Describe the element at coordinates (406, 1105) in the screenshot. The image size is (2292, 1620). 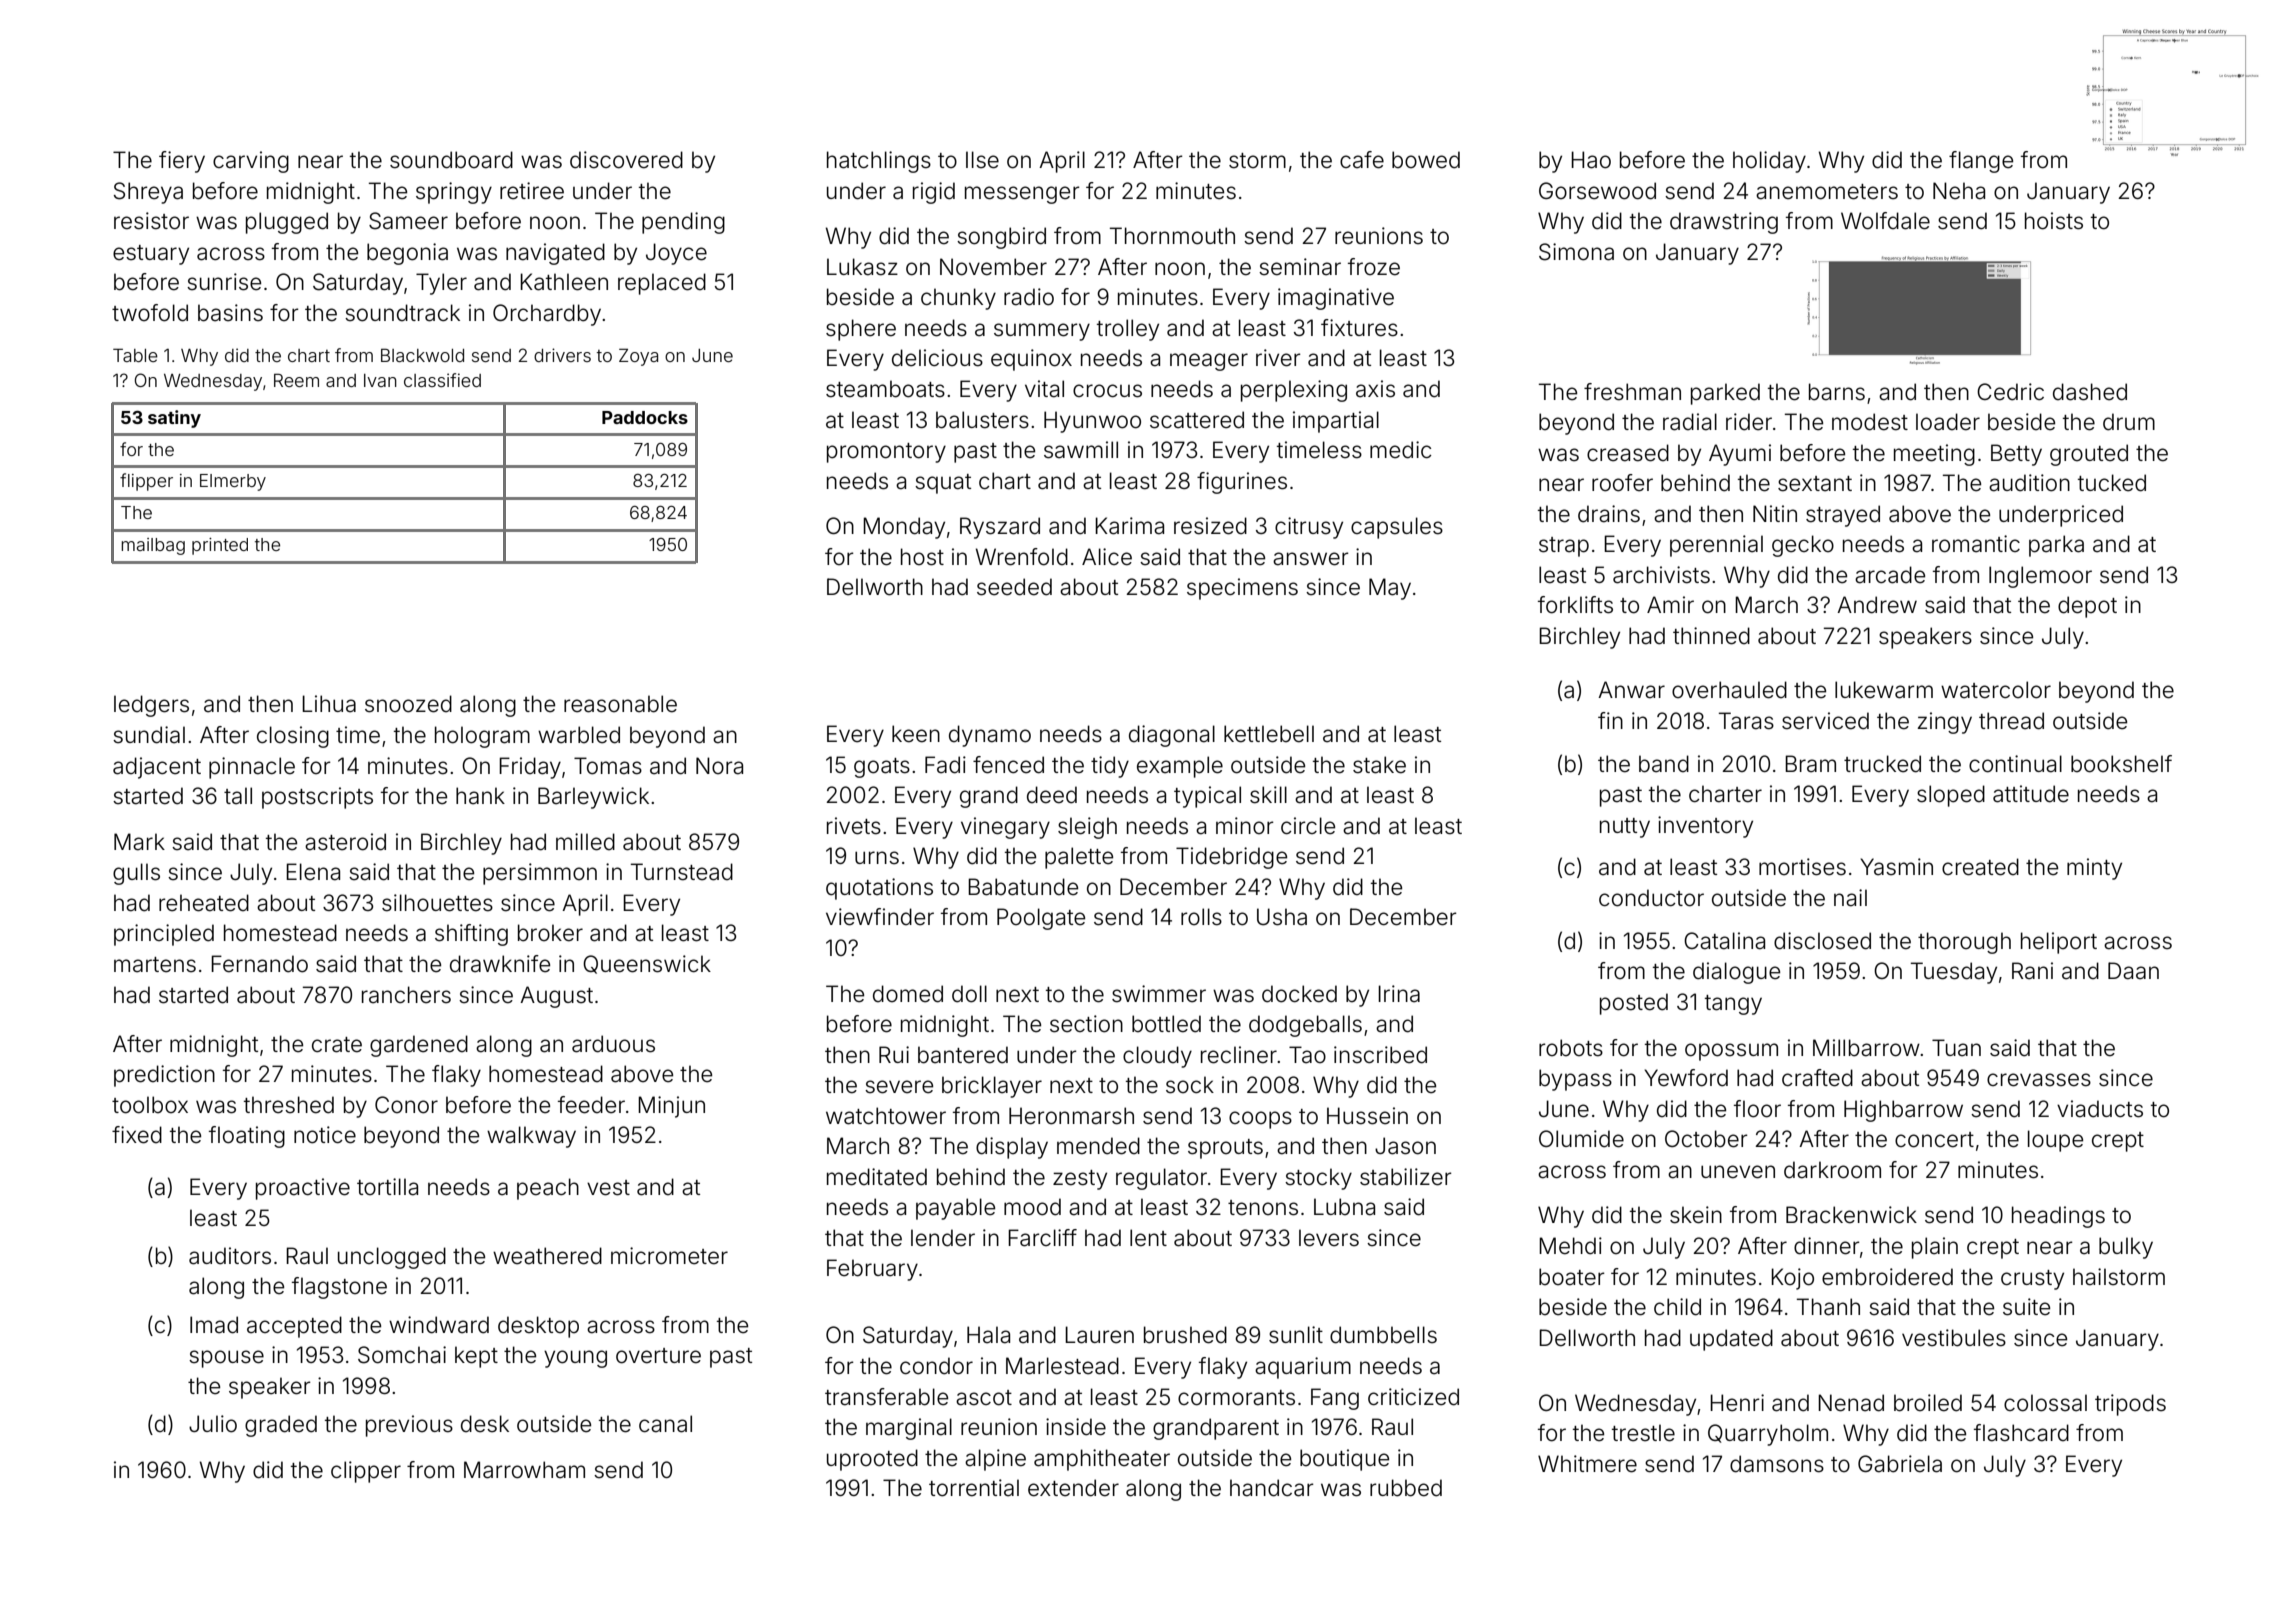
I see `Conor` at that location.
